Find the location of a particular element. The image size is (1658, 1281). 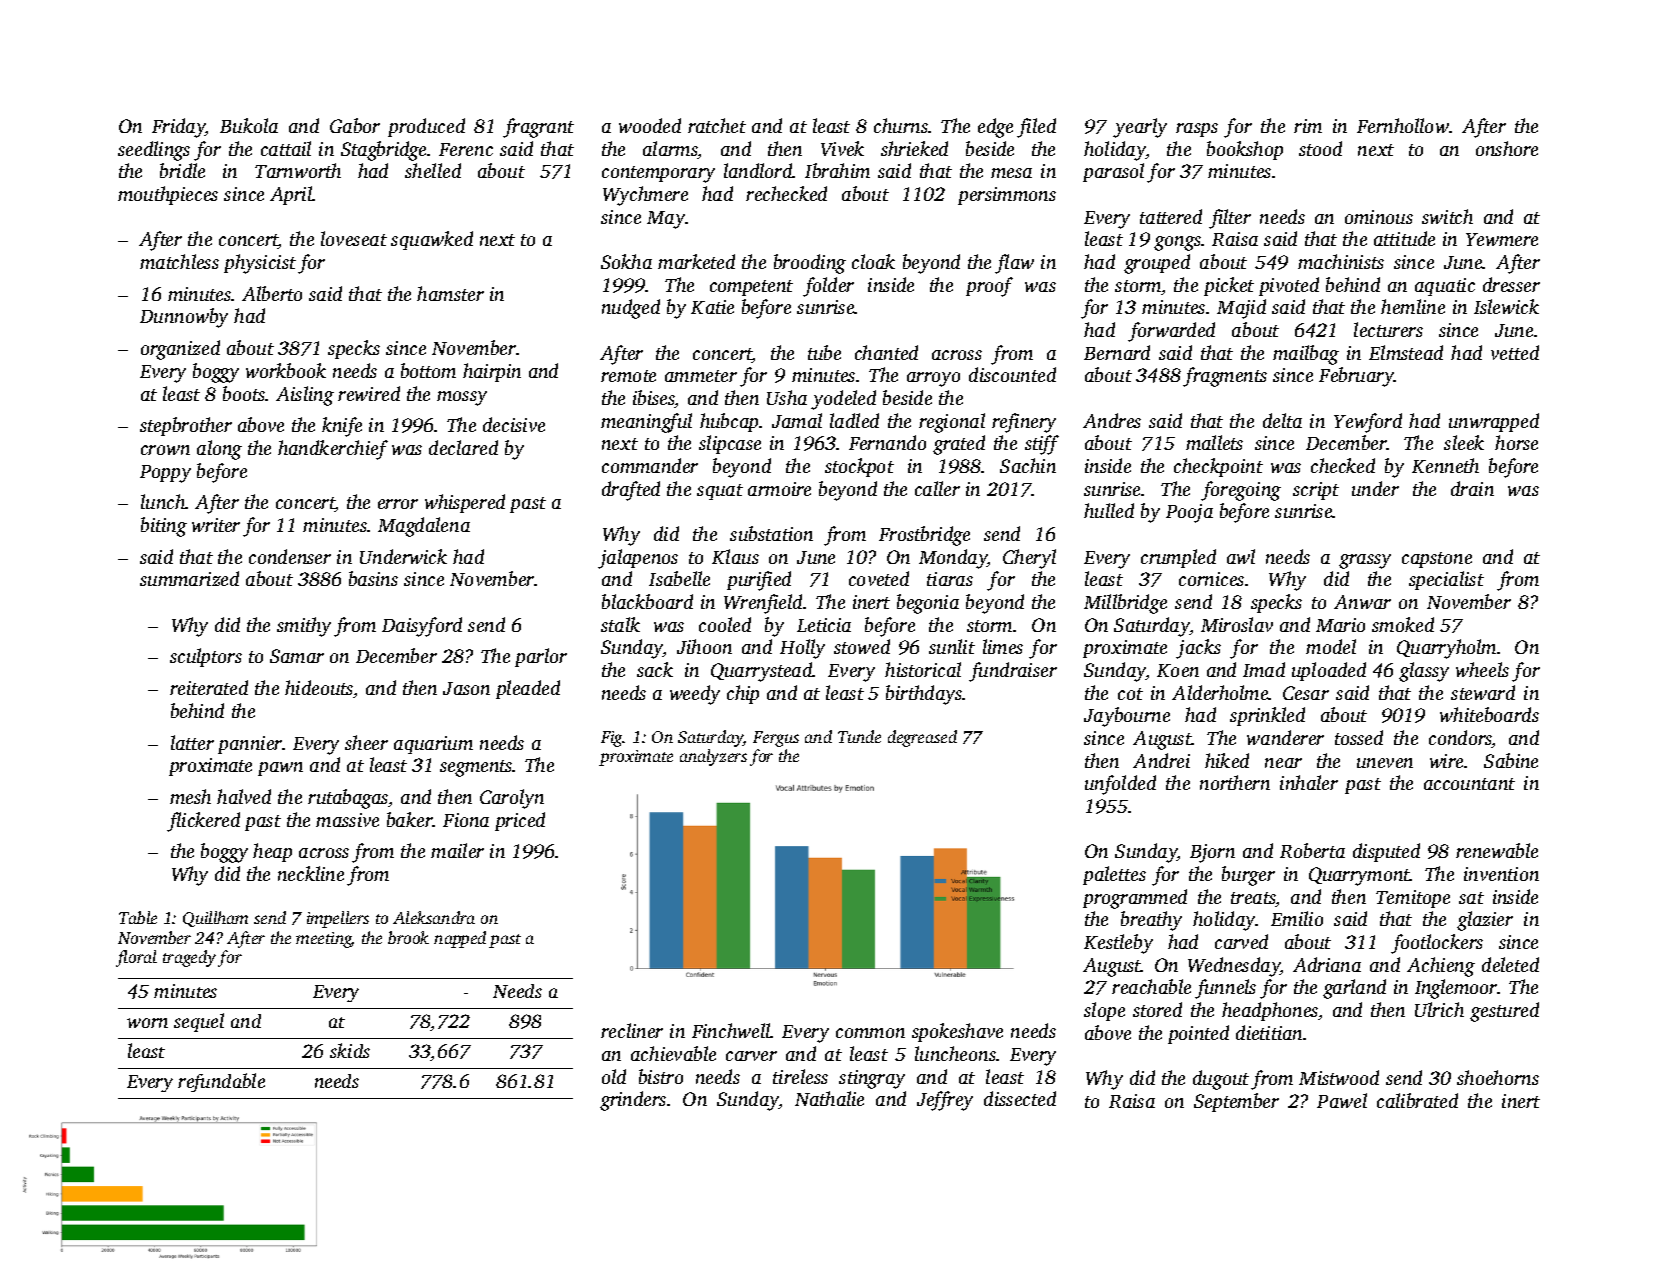

churns is located at coordinates (901, 125).
